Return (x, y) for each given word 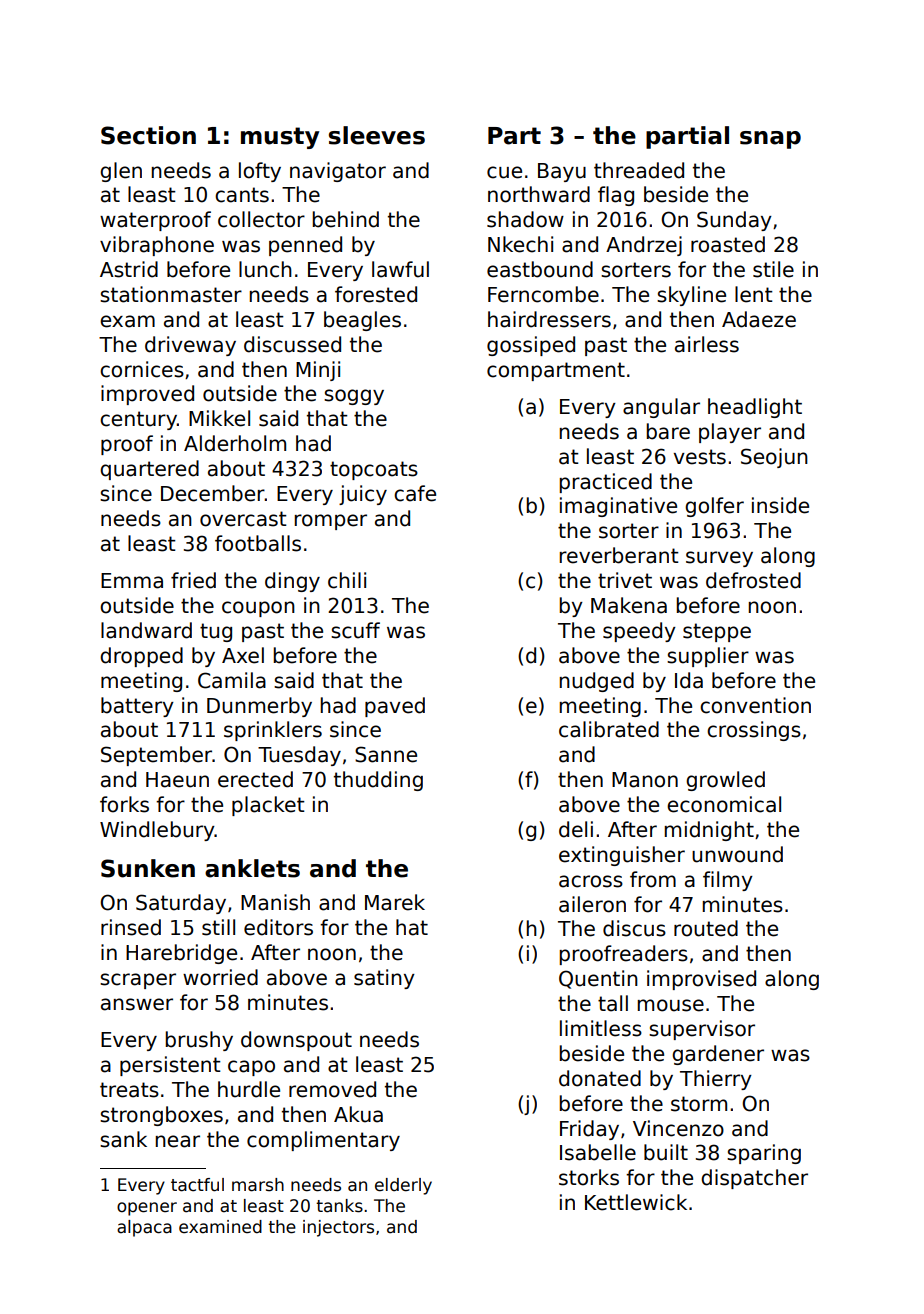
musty (280, 138)
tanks (339, 1206)
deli (576, 829)
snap (770, 140)
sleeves (377, 135)
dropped (141, 657)
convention (755, 705)
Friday (589, 1130)
